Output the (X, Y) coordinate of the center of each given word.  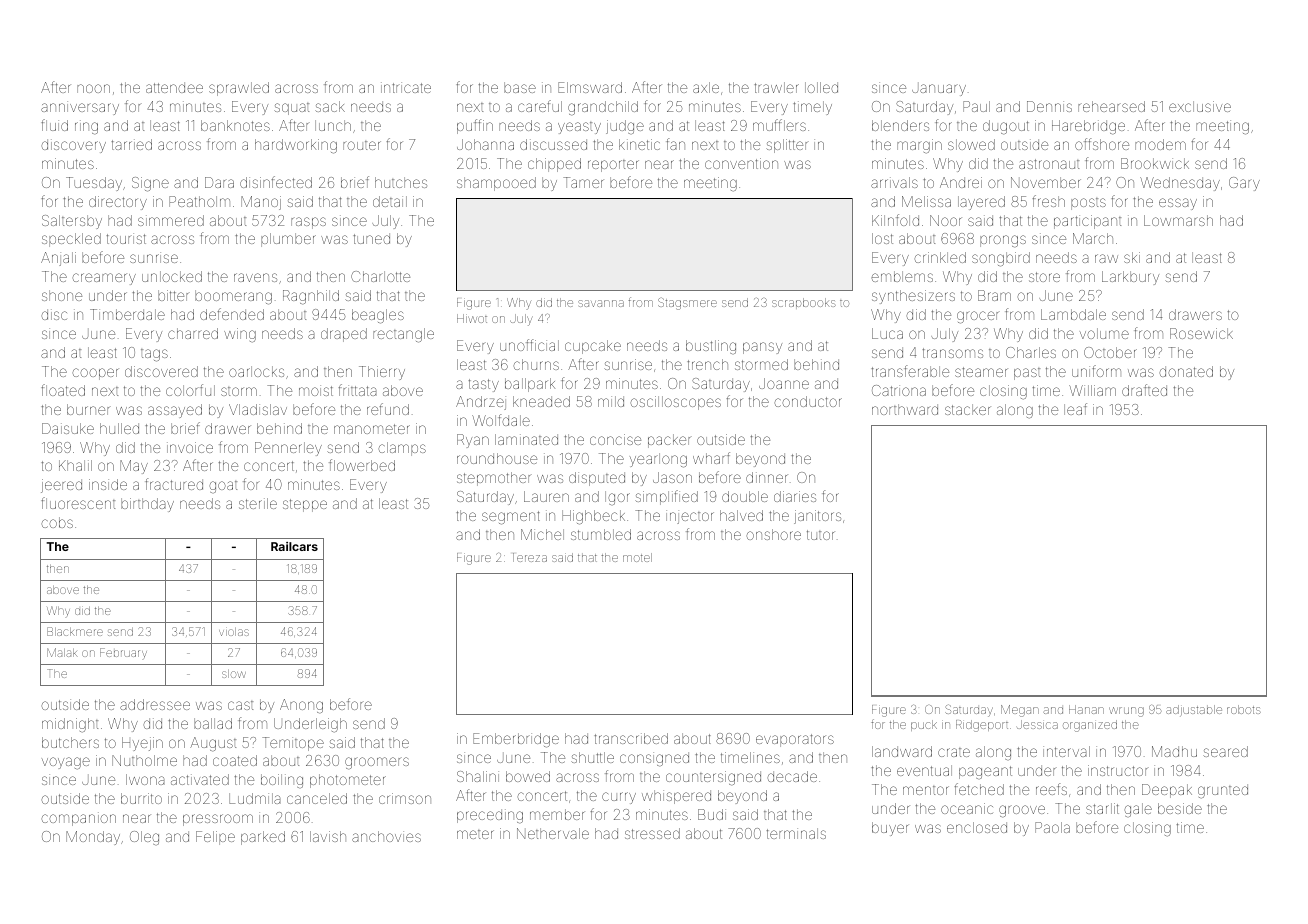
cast (240, 705)
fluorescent (78, 503)
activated (200, 779)
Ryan (473, 441)
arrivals (894, 182)
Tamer (583, 182)
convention (741, 163)
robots (1244, 709)
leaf (1075, 409)
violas (234, 632)
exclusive (1200, 106)
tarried (132, 144)
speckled (71, 240)
